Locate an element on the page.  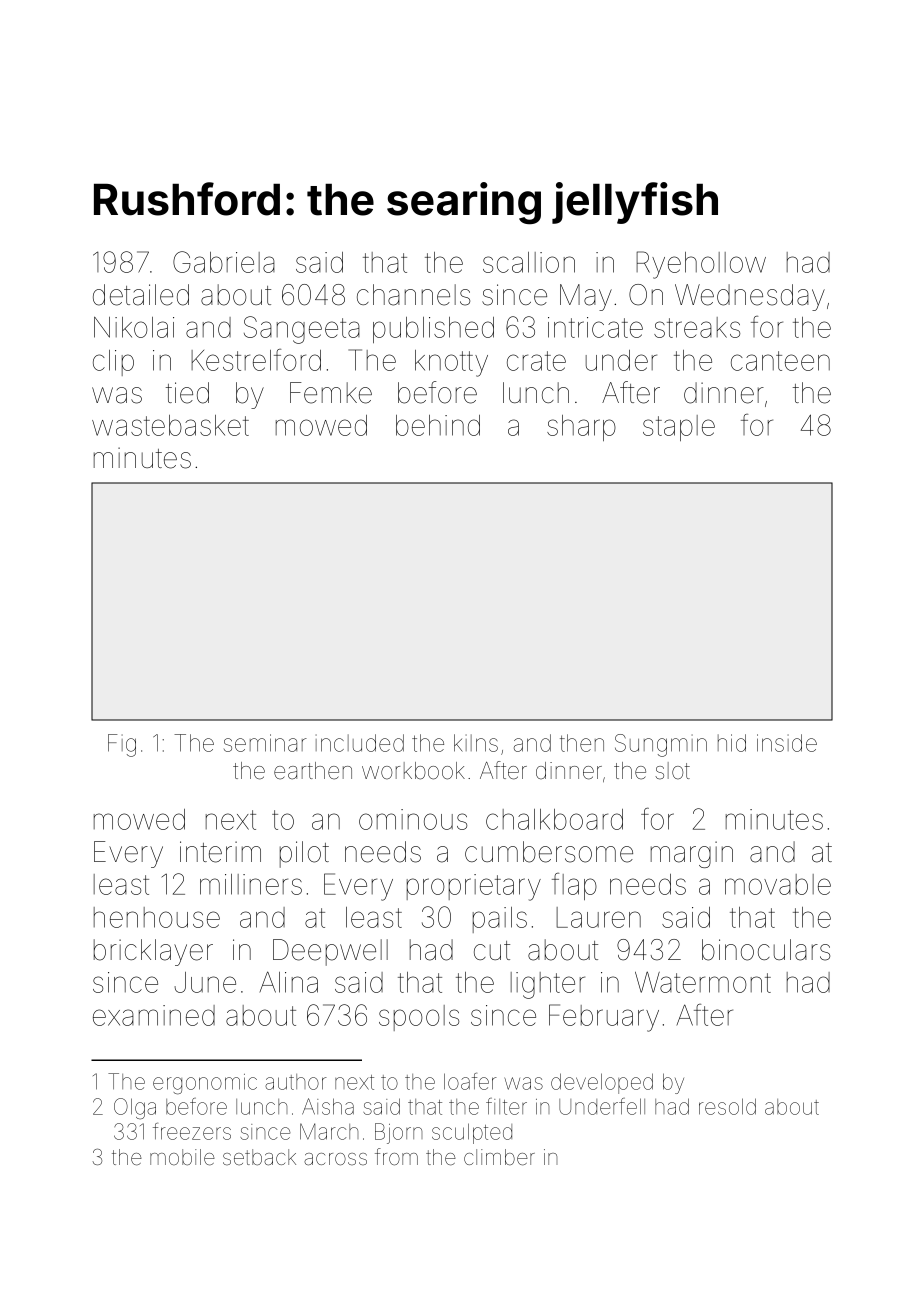
included is located at coordinates (360, 743).
